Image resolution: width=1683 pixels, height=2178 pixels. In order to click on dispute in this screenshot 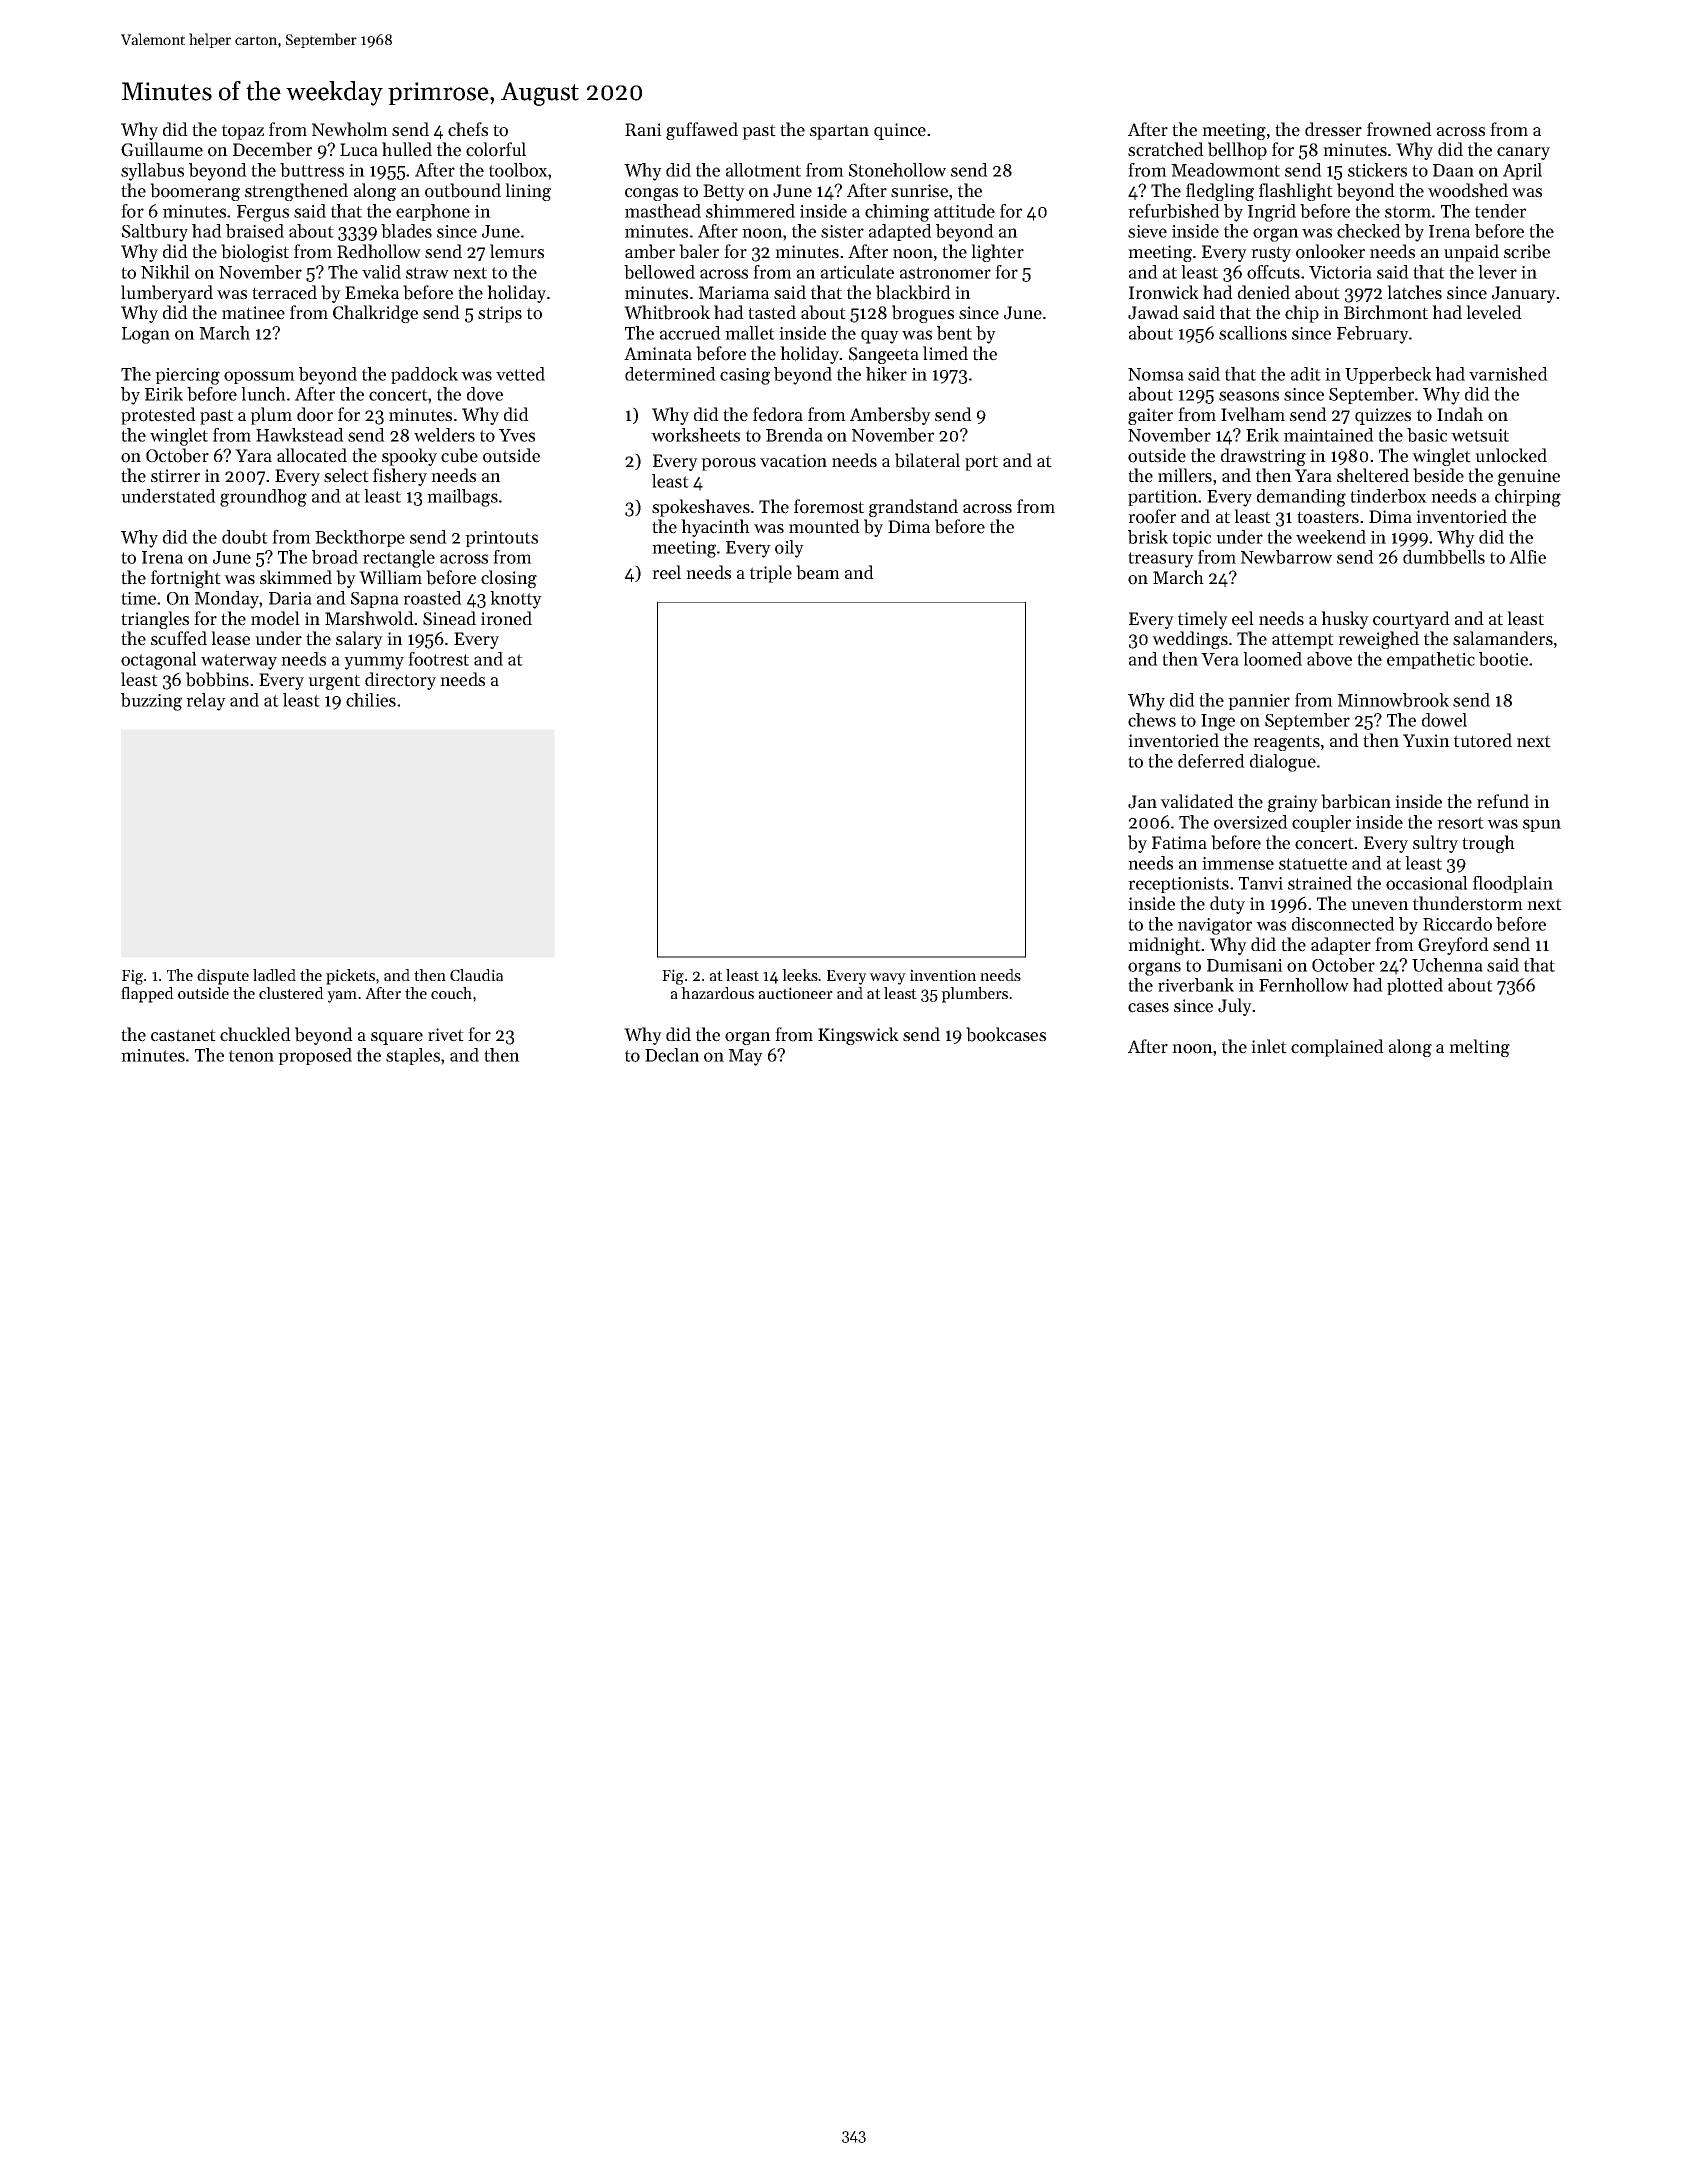, I will do `click(223, 977)`.
